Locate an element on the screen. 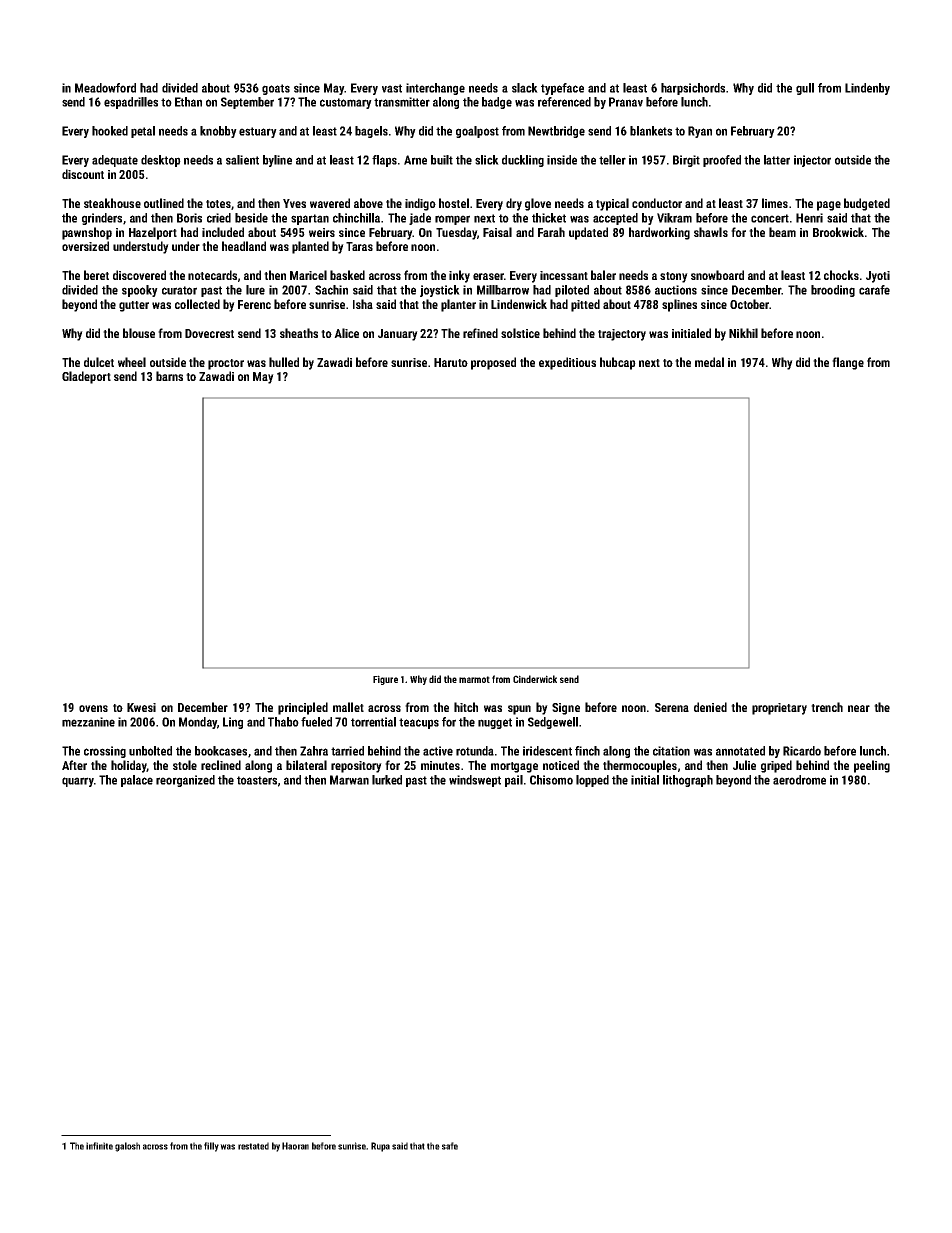 This screenshot has height=1233, width=952. Cinderwick is located at coordinates (535, 679).
